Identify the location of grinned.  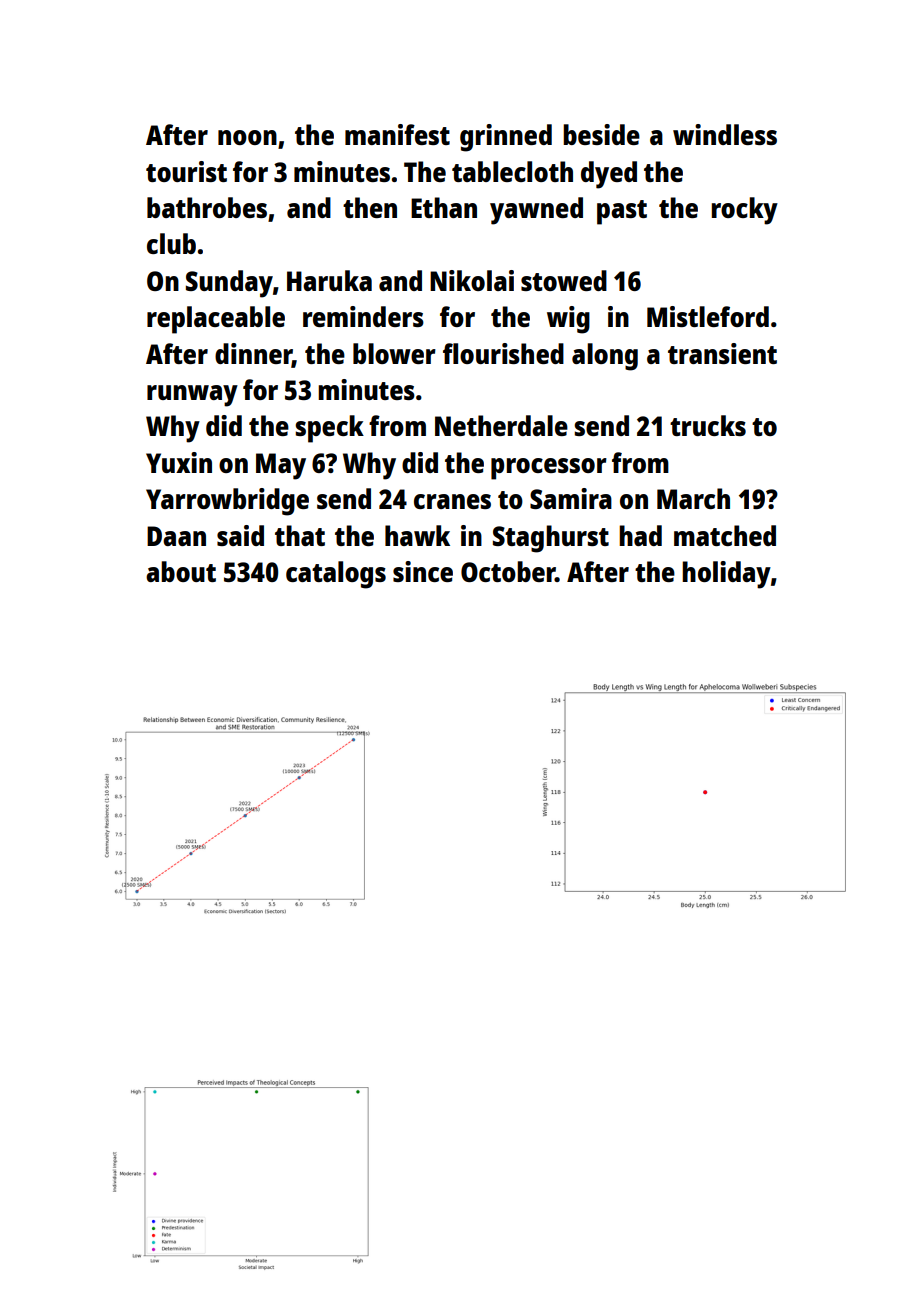
(506, 138).
